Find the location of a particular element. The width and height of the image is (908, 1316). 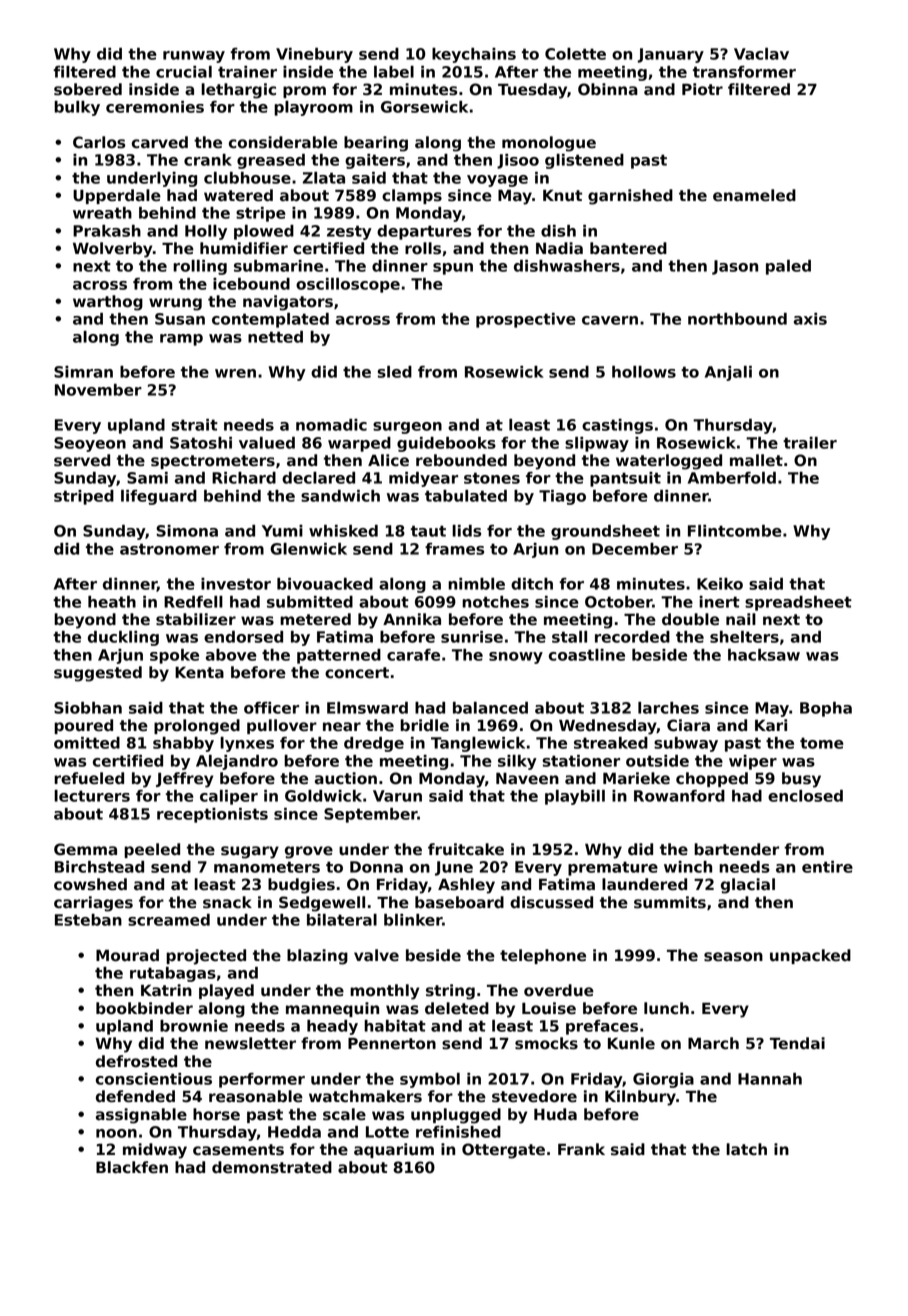

lifeguard is located at coordinates (159, 497).
